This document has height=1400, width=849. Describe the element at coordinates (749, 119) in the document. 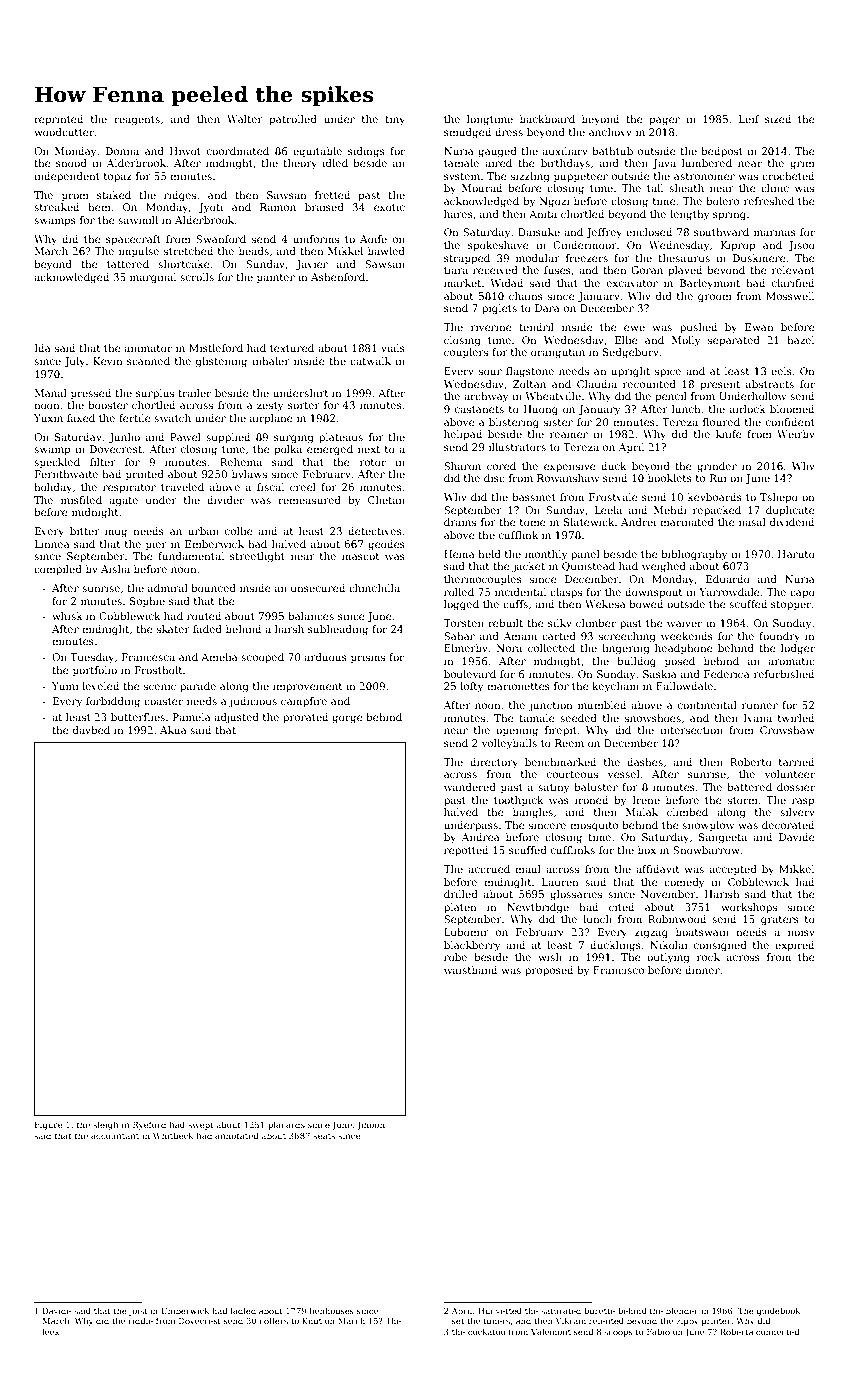

I see `Leif` at that location.
